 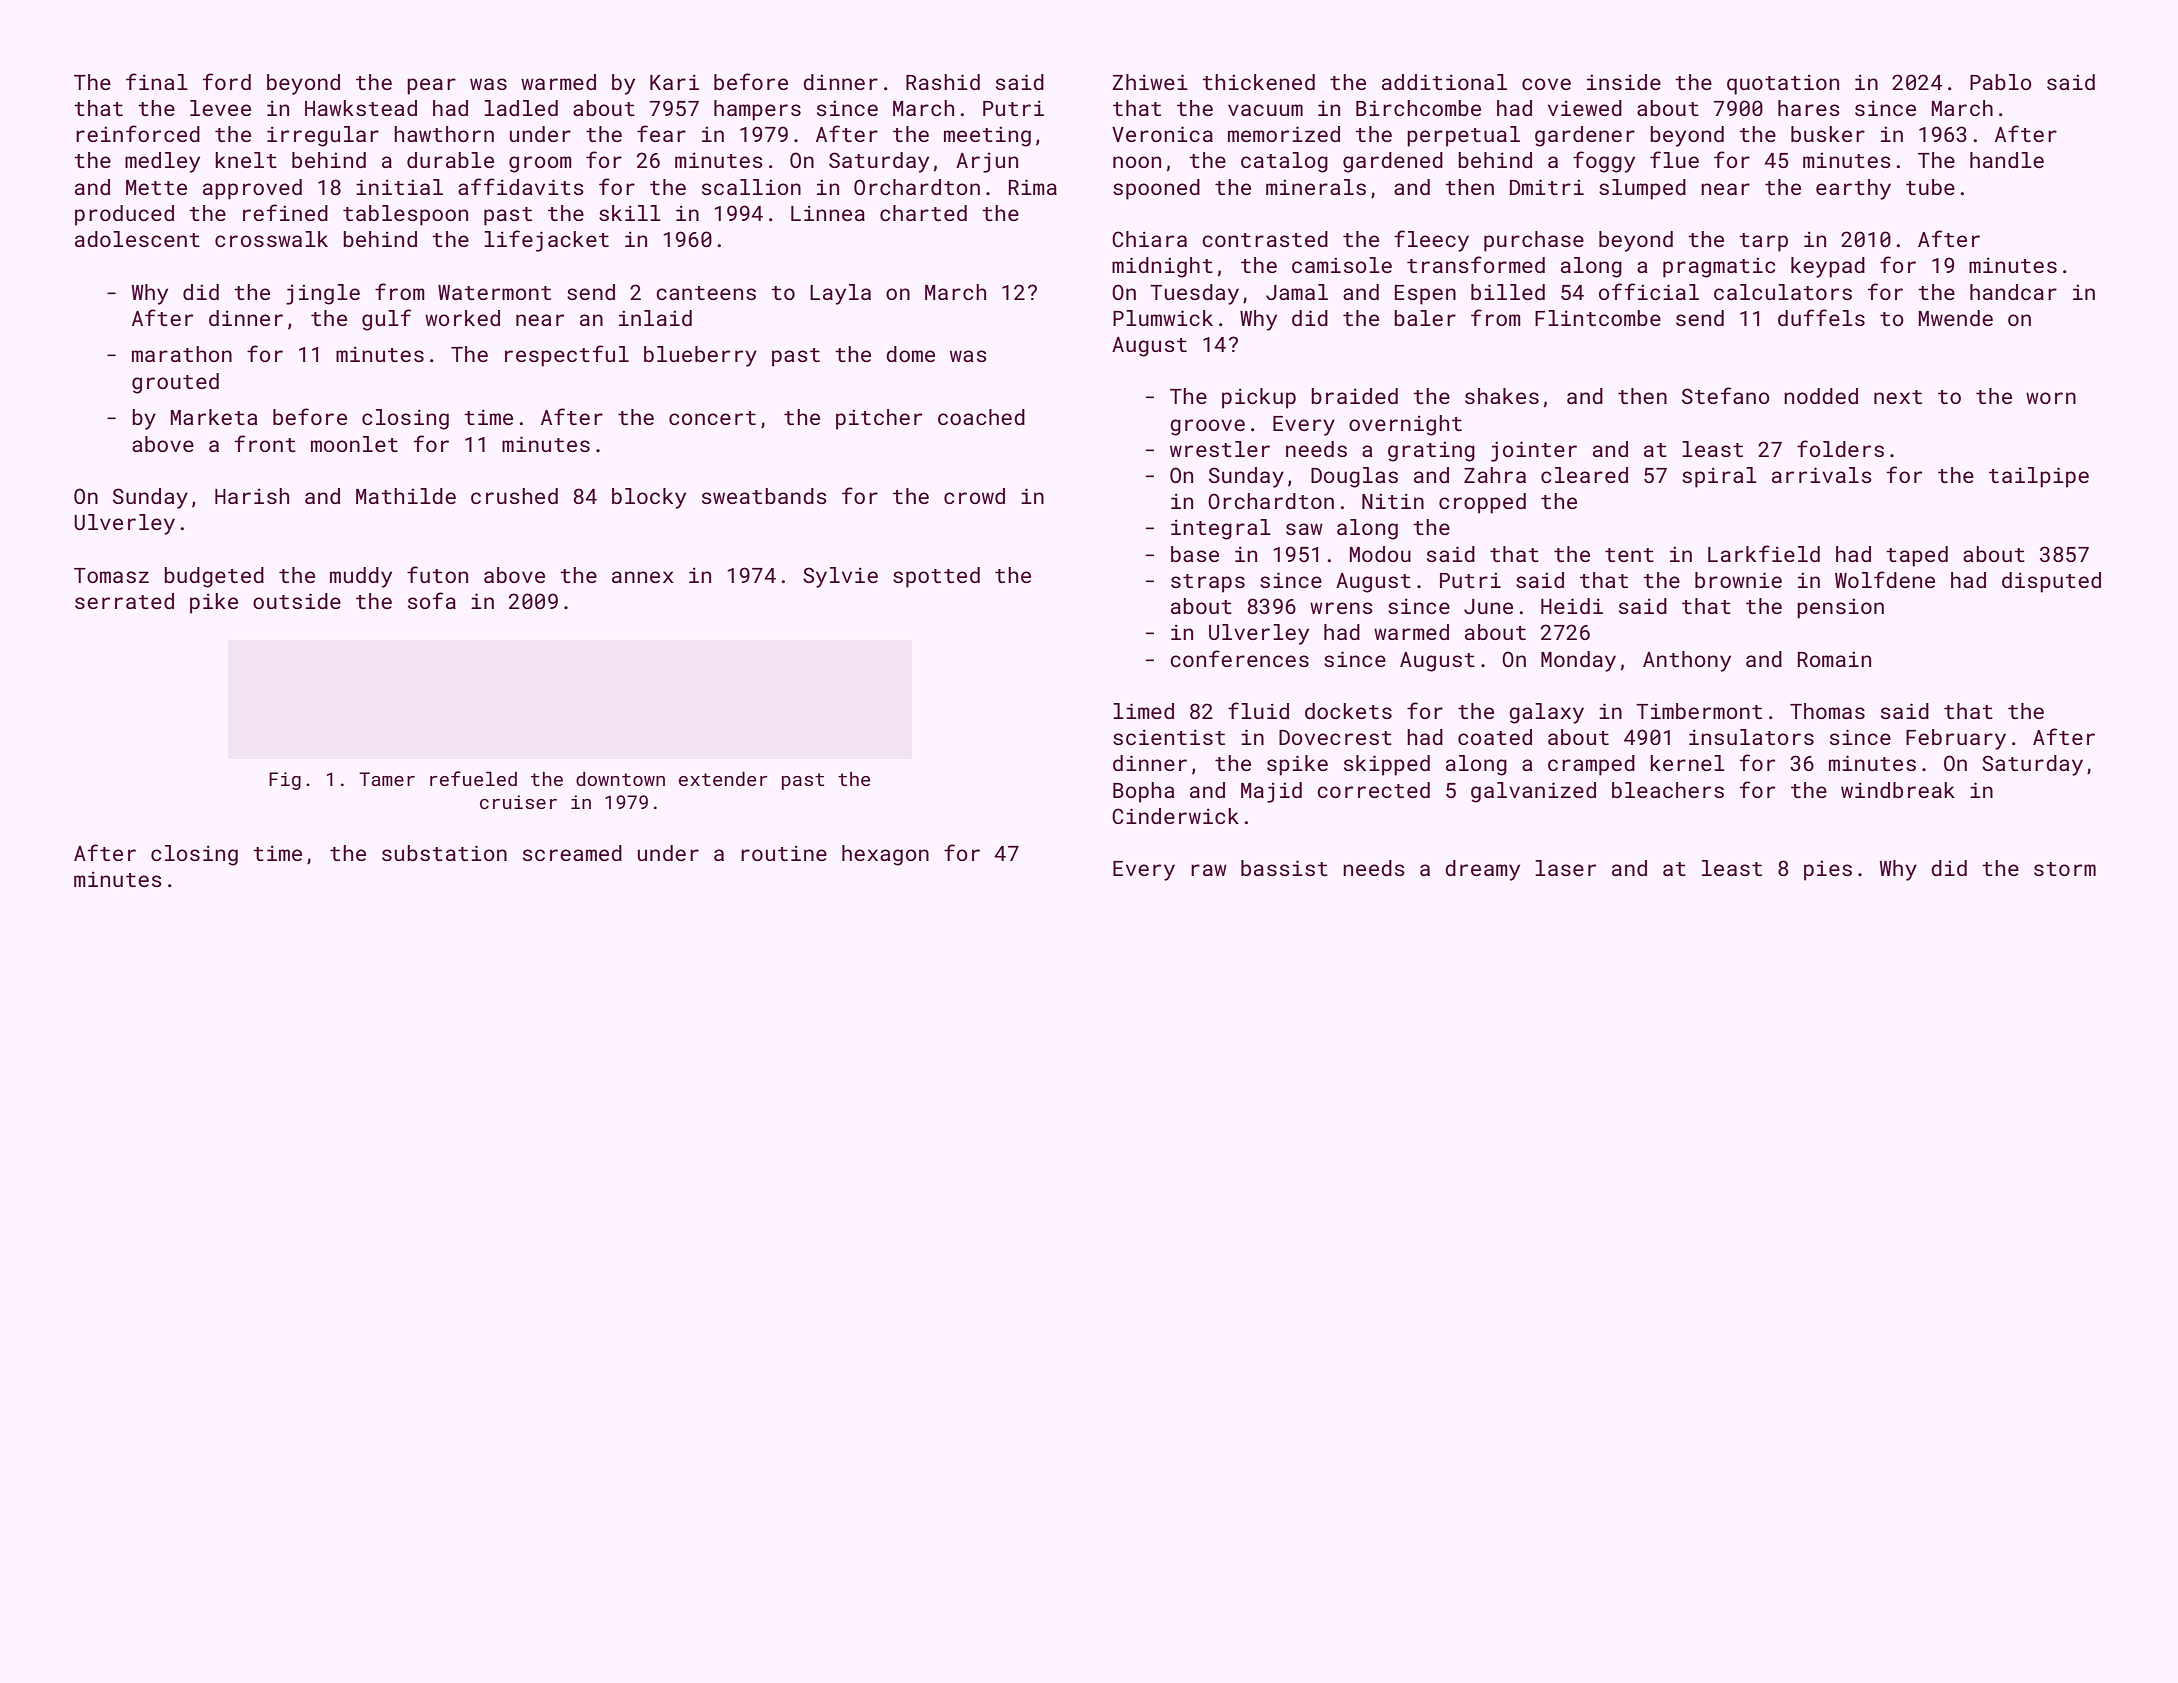 What do you see at coordinates (138, 133) in the screenshot?
I see `reinforced` at bounding box center [138, 133].
